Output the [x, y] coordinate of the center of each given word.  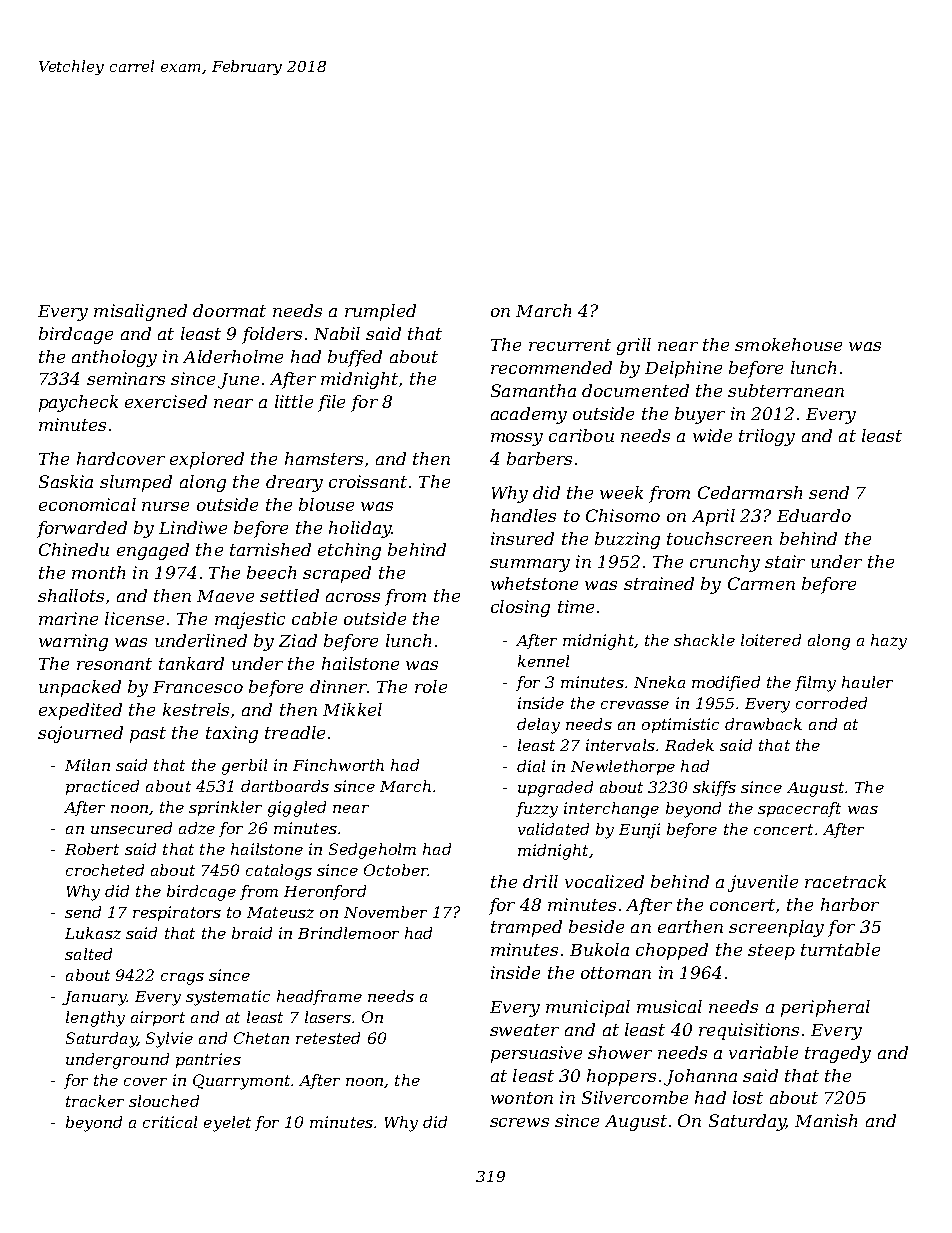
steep [771, 952]
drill [540, 881]
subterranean [786, 390]
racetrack [845, 881]
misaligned [140, 312]
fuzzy [537, 810]
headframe [319, 997]
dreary [294, 483]
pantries [208, 1060]
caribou [581, 435]
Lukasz [93, 933]
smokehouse [788, 344]
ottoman [616, 973]
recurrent [570, 345]
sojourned [80, 734]
